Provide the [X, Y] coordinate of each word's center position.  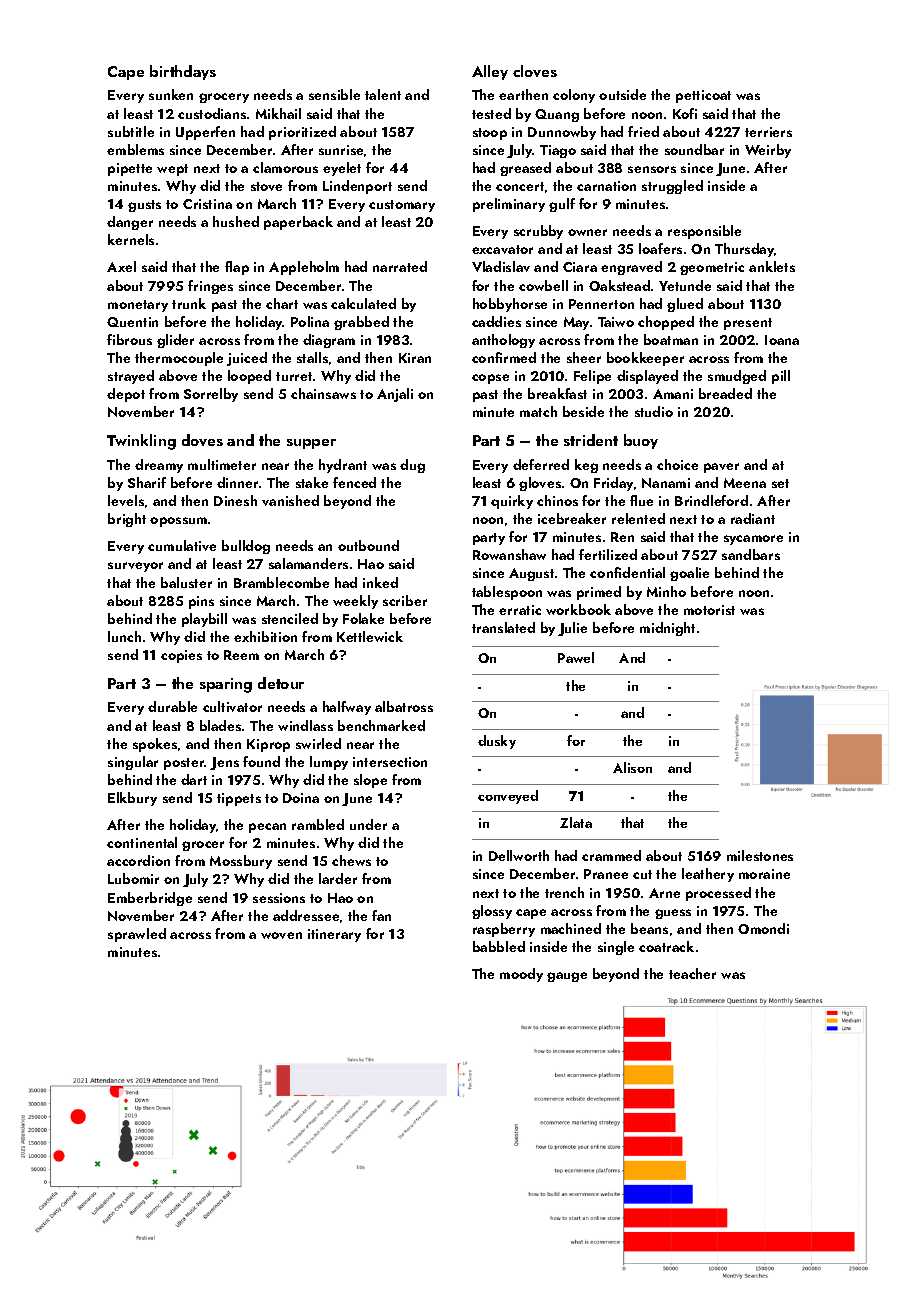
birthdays [183, 72]
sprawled [137, 935]
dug [412, 466]
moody [521, 975]
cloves [535, 71]
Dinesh [235, 500]
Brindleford [711, 500]
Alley [490, 72]
